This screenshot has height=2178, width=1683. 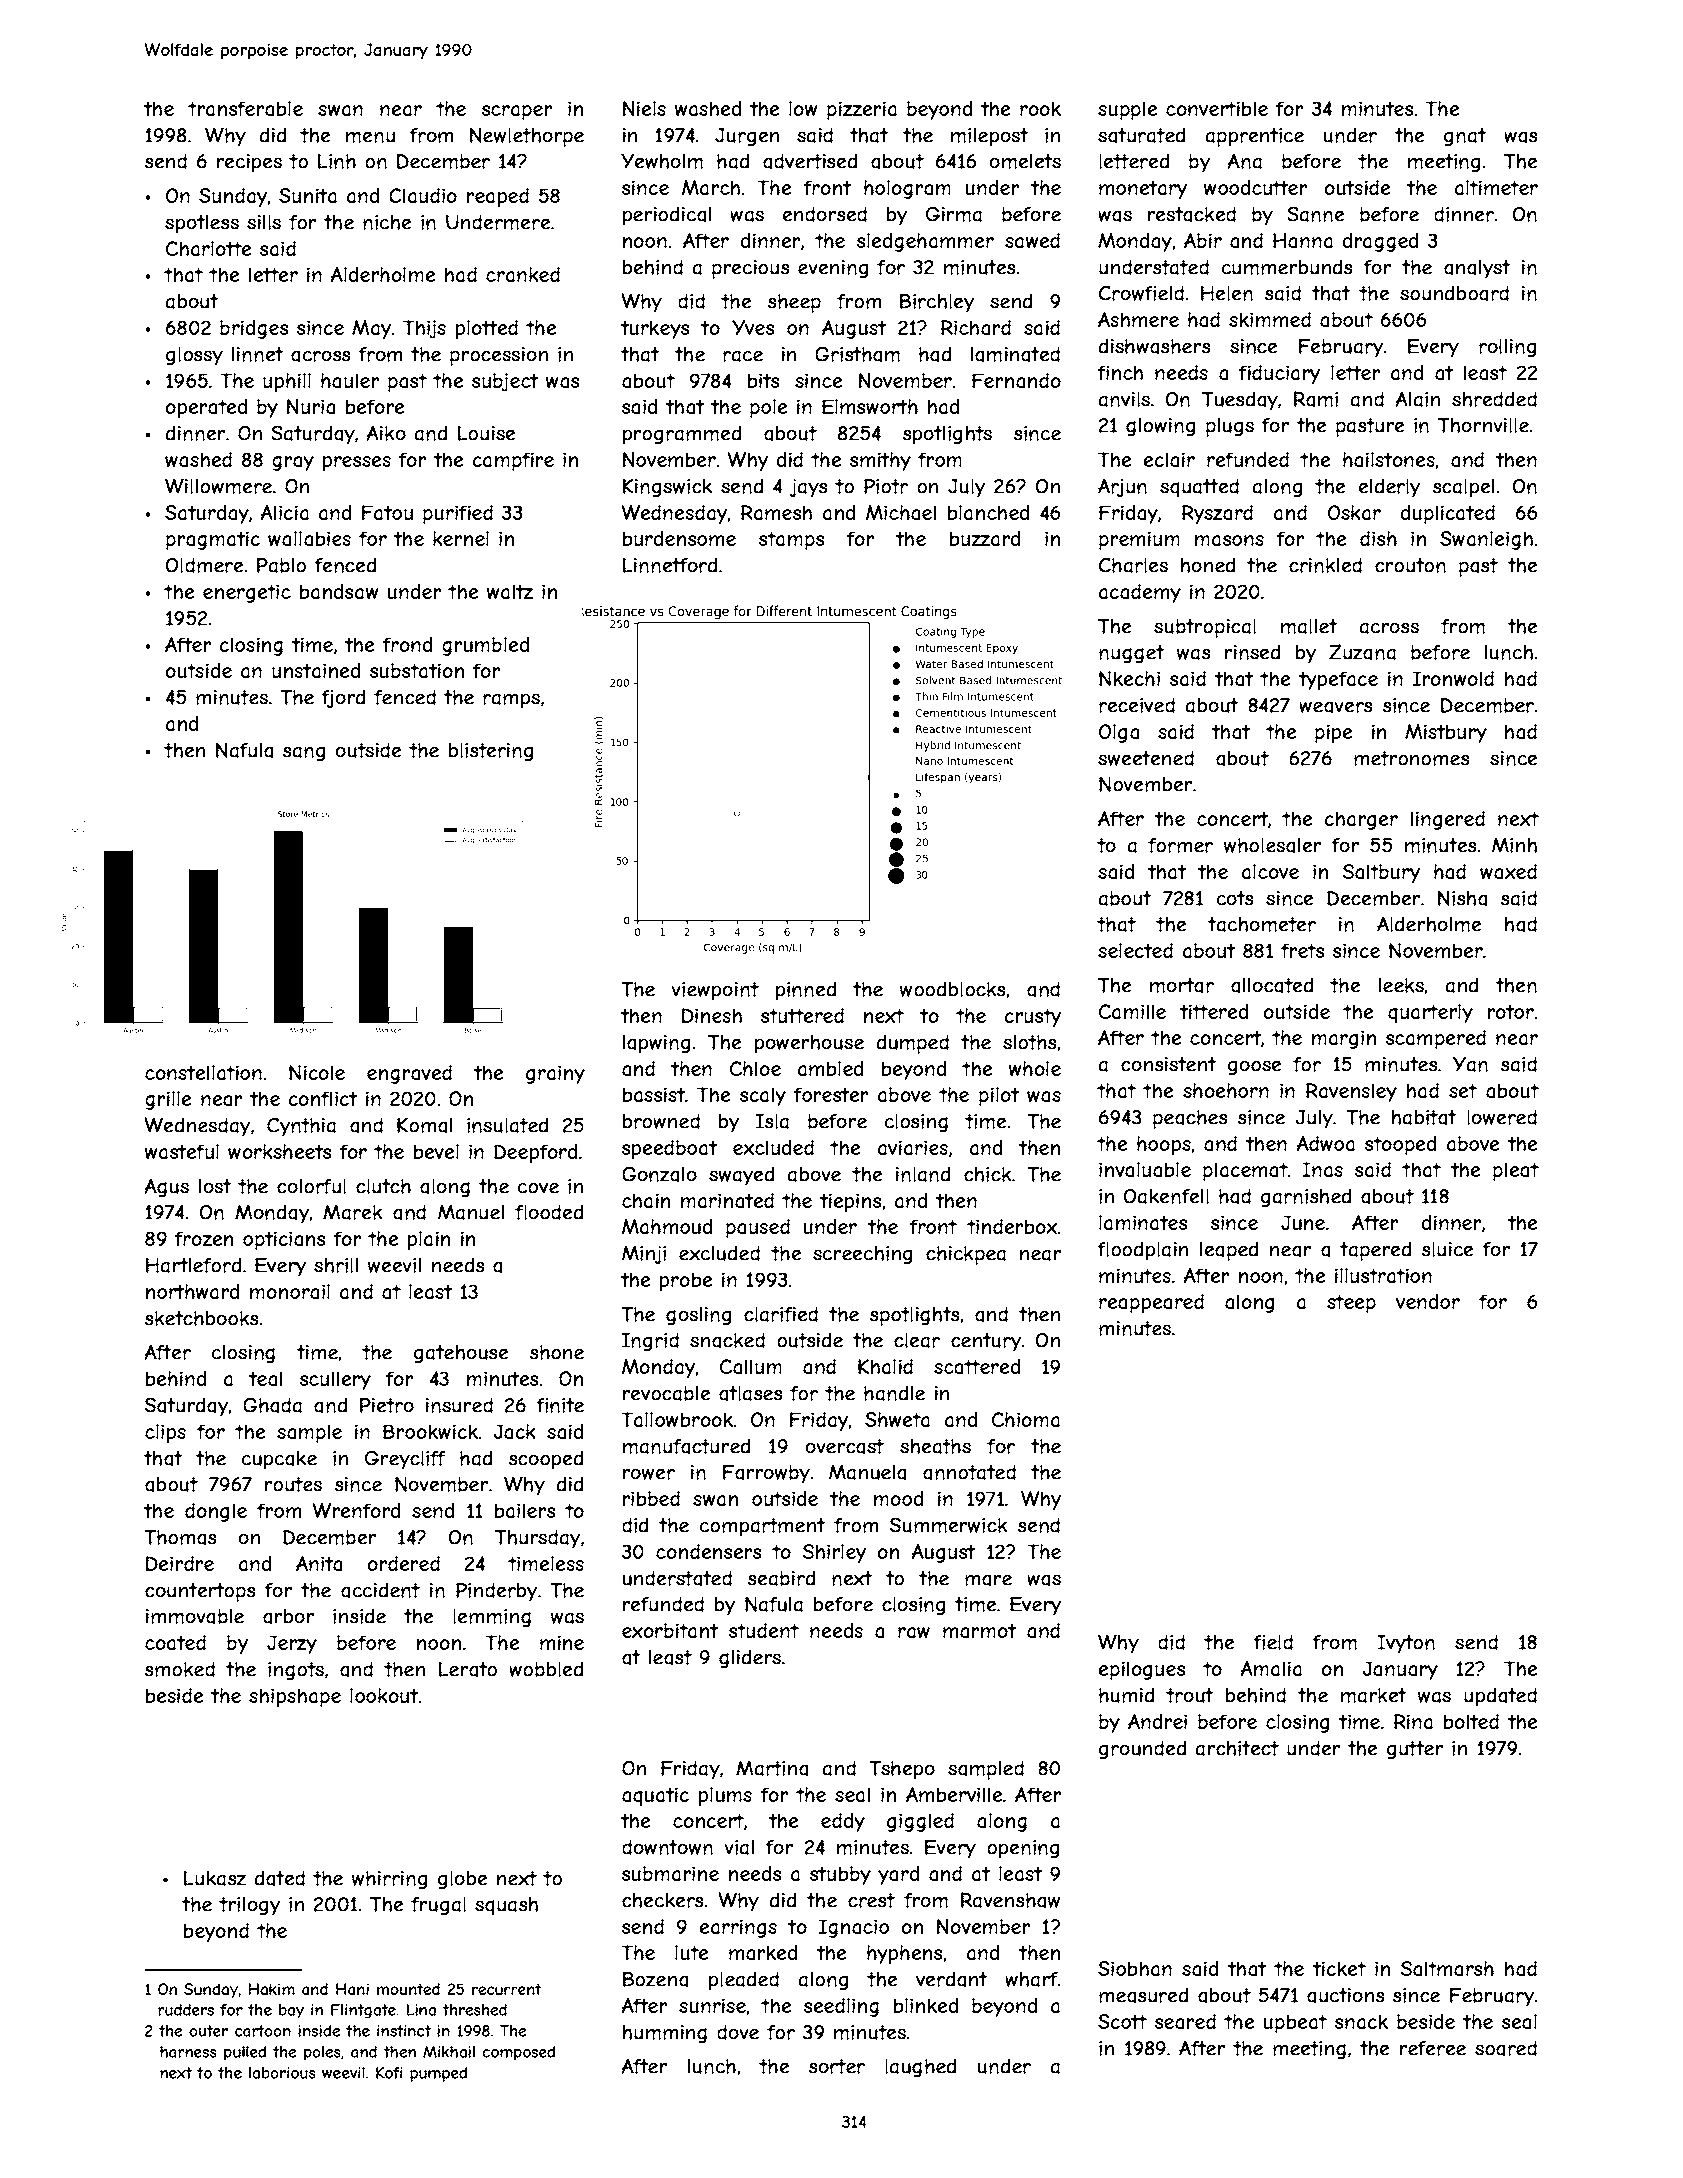 I want to click on accident, so click(x=380, y=1590).
